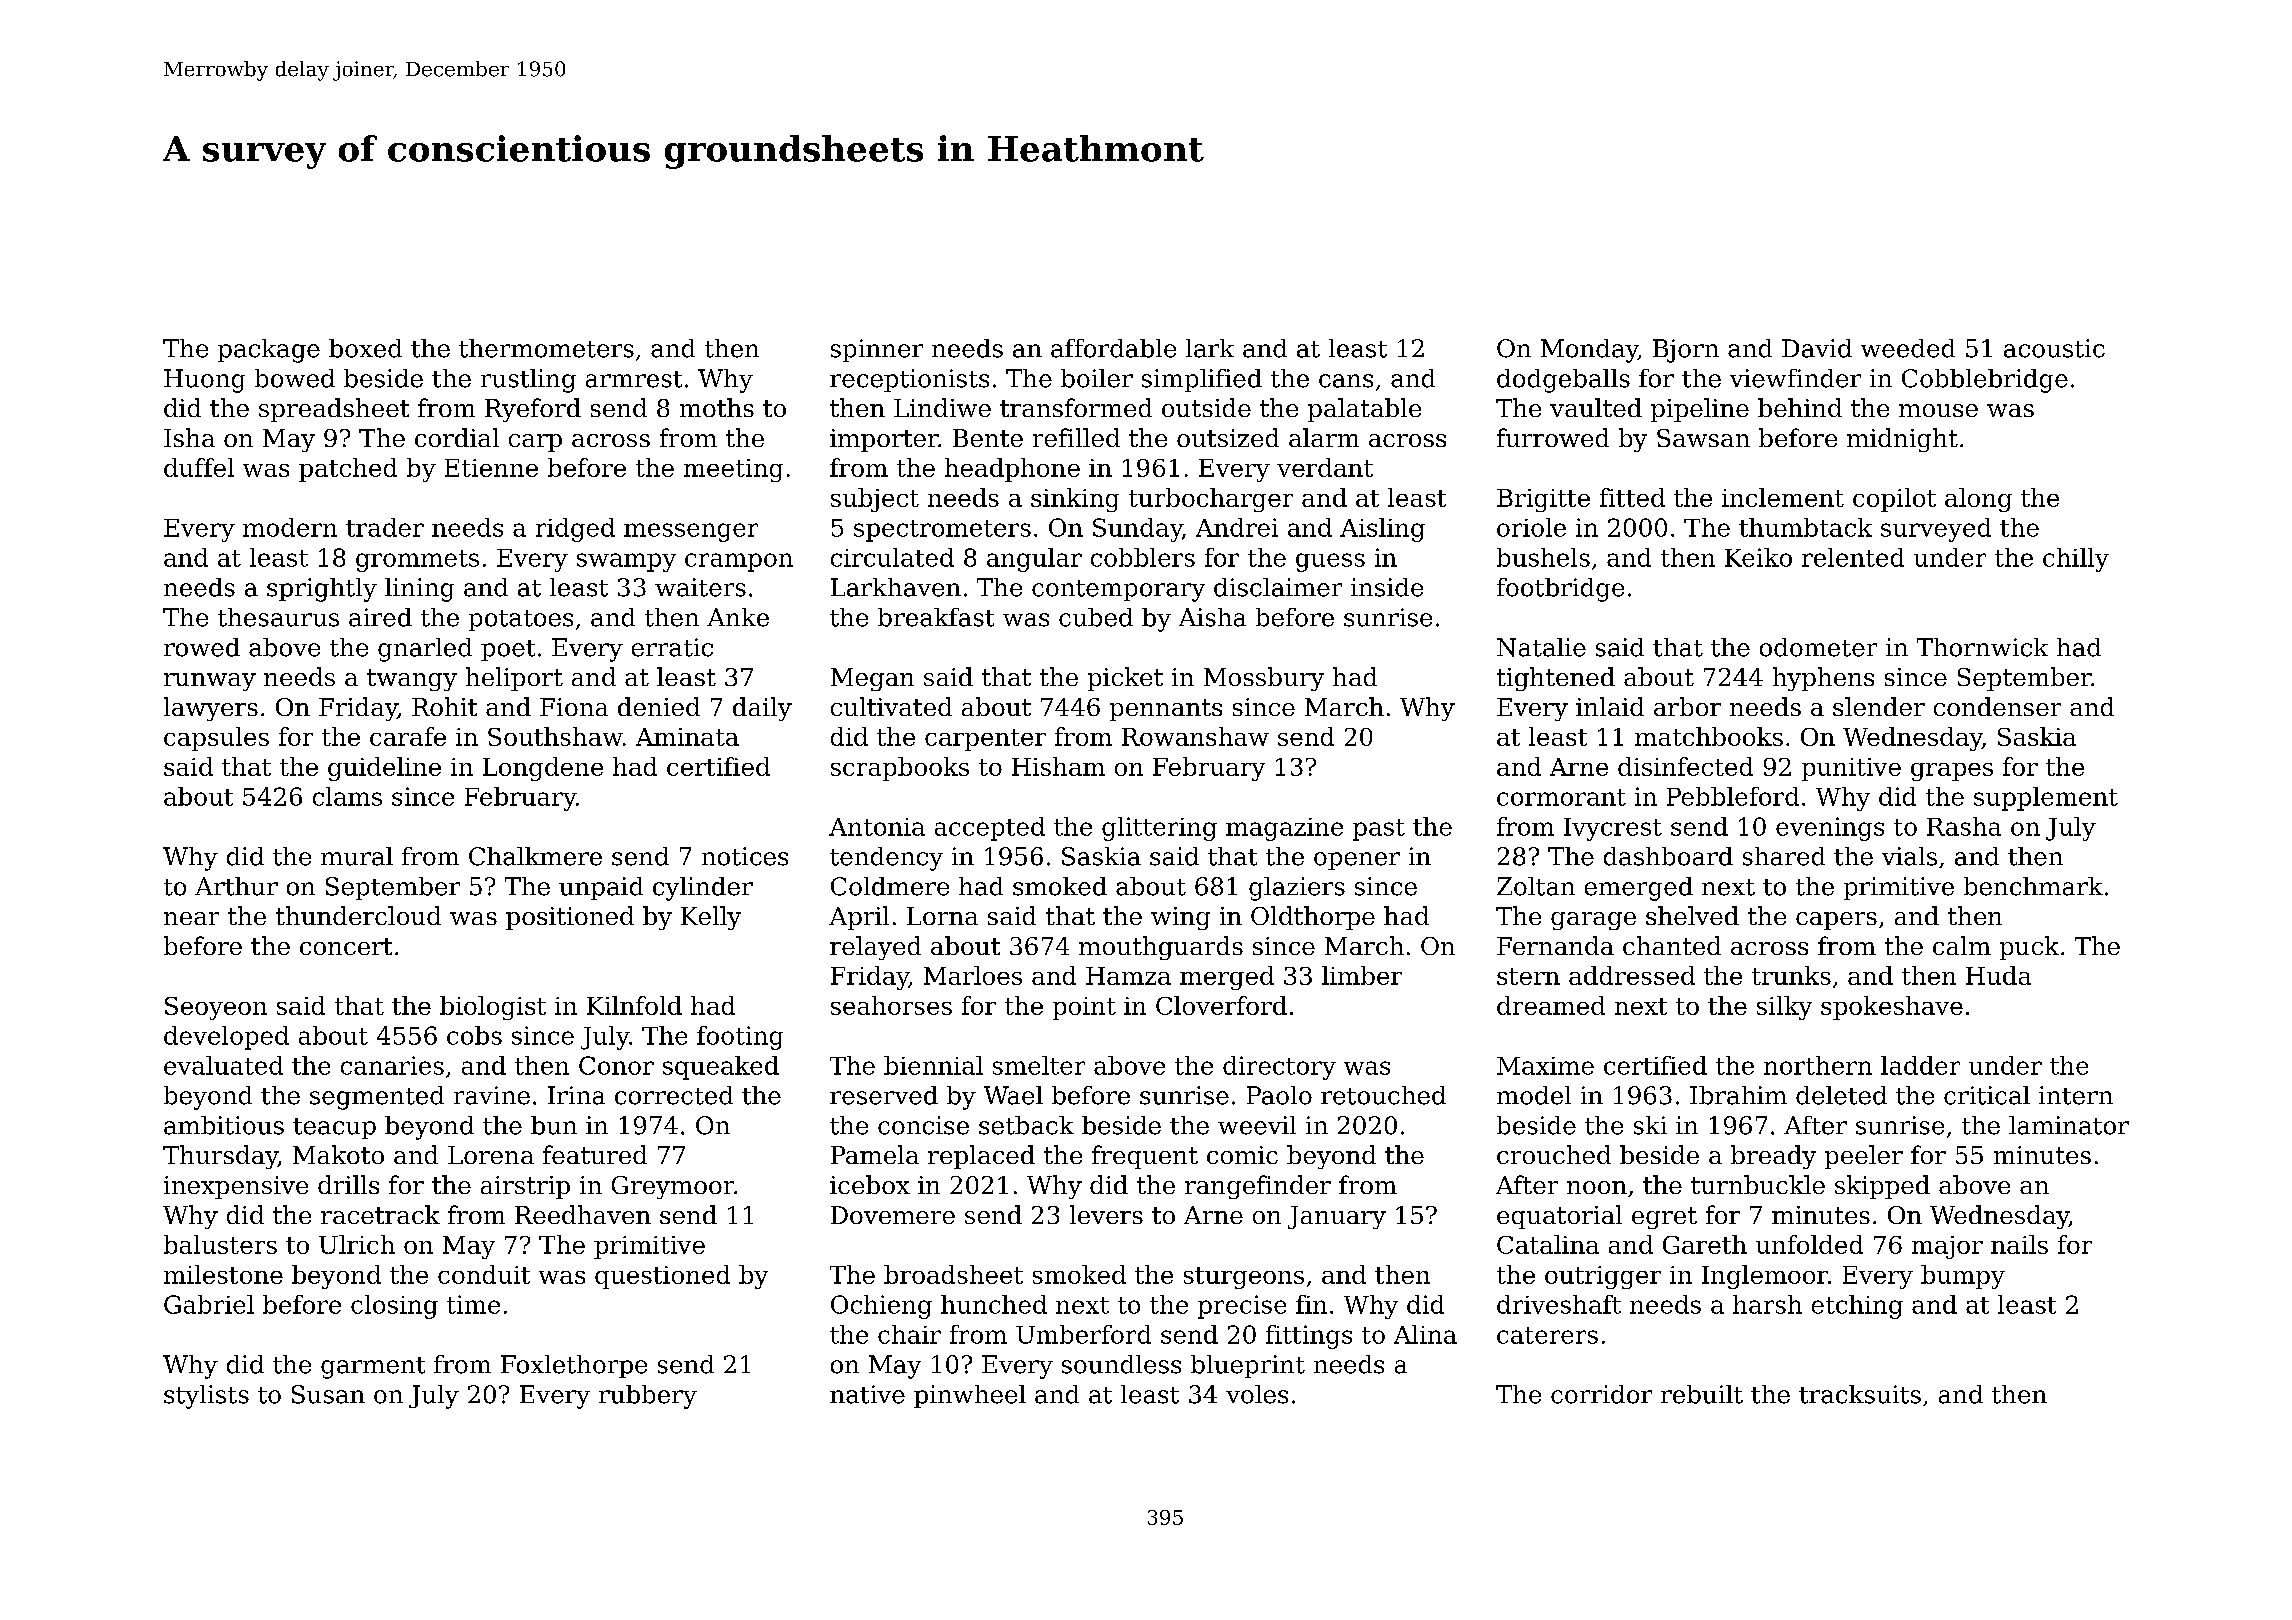  What do you see at coordinates (322, 590) in the page?
I see `sprightly` at bounding box center [322, 590].
